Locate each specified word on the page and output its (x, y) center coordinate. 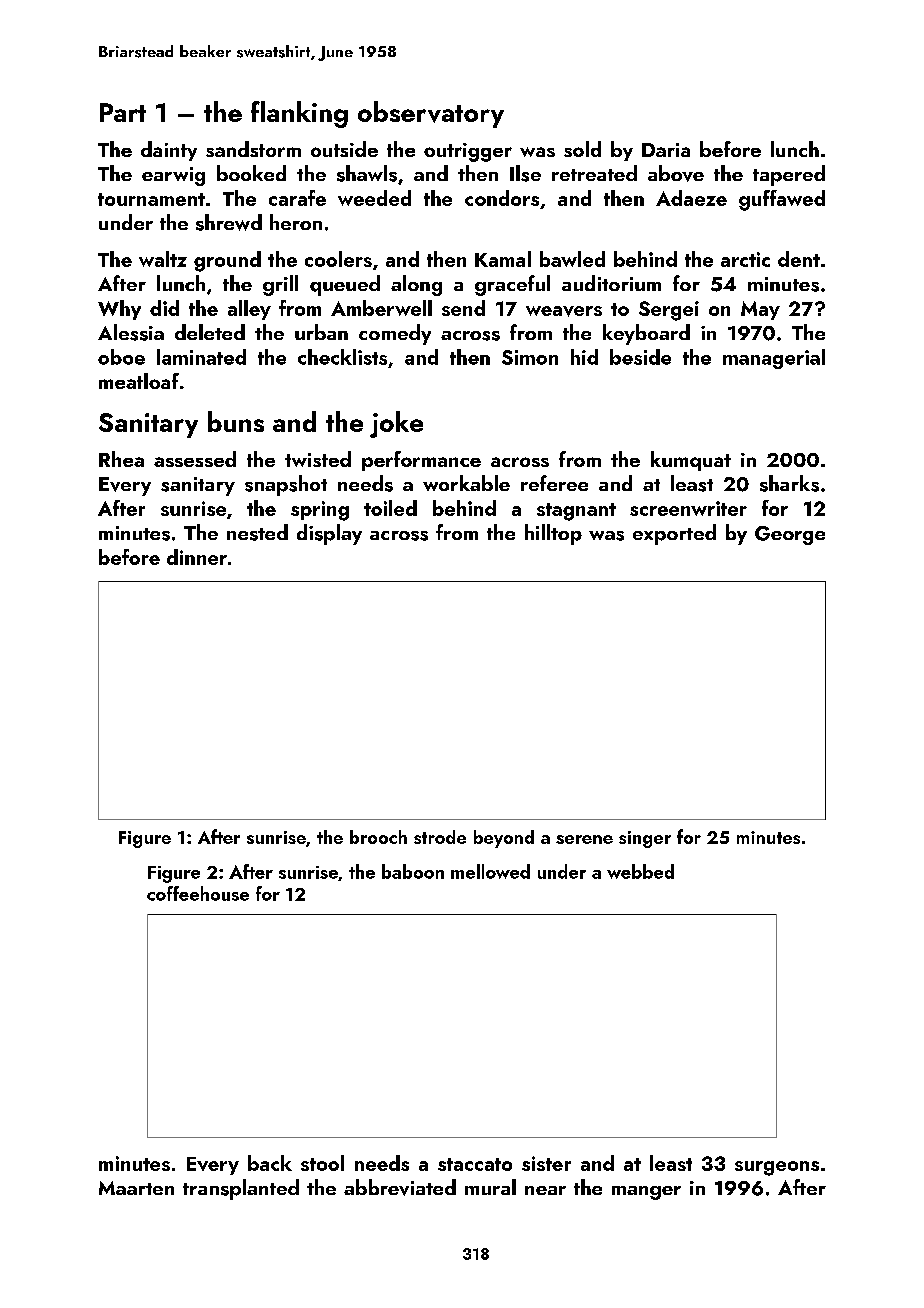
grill (280, 285)
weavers (564, 311)
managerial (774, 359)
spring (320, 511)
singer (645, 839)
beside (640, 357)
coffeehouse (198, 893)
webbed (640, 871)
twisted (318, 459)
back (270, 1163)
